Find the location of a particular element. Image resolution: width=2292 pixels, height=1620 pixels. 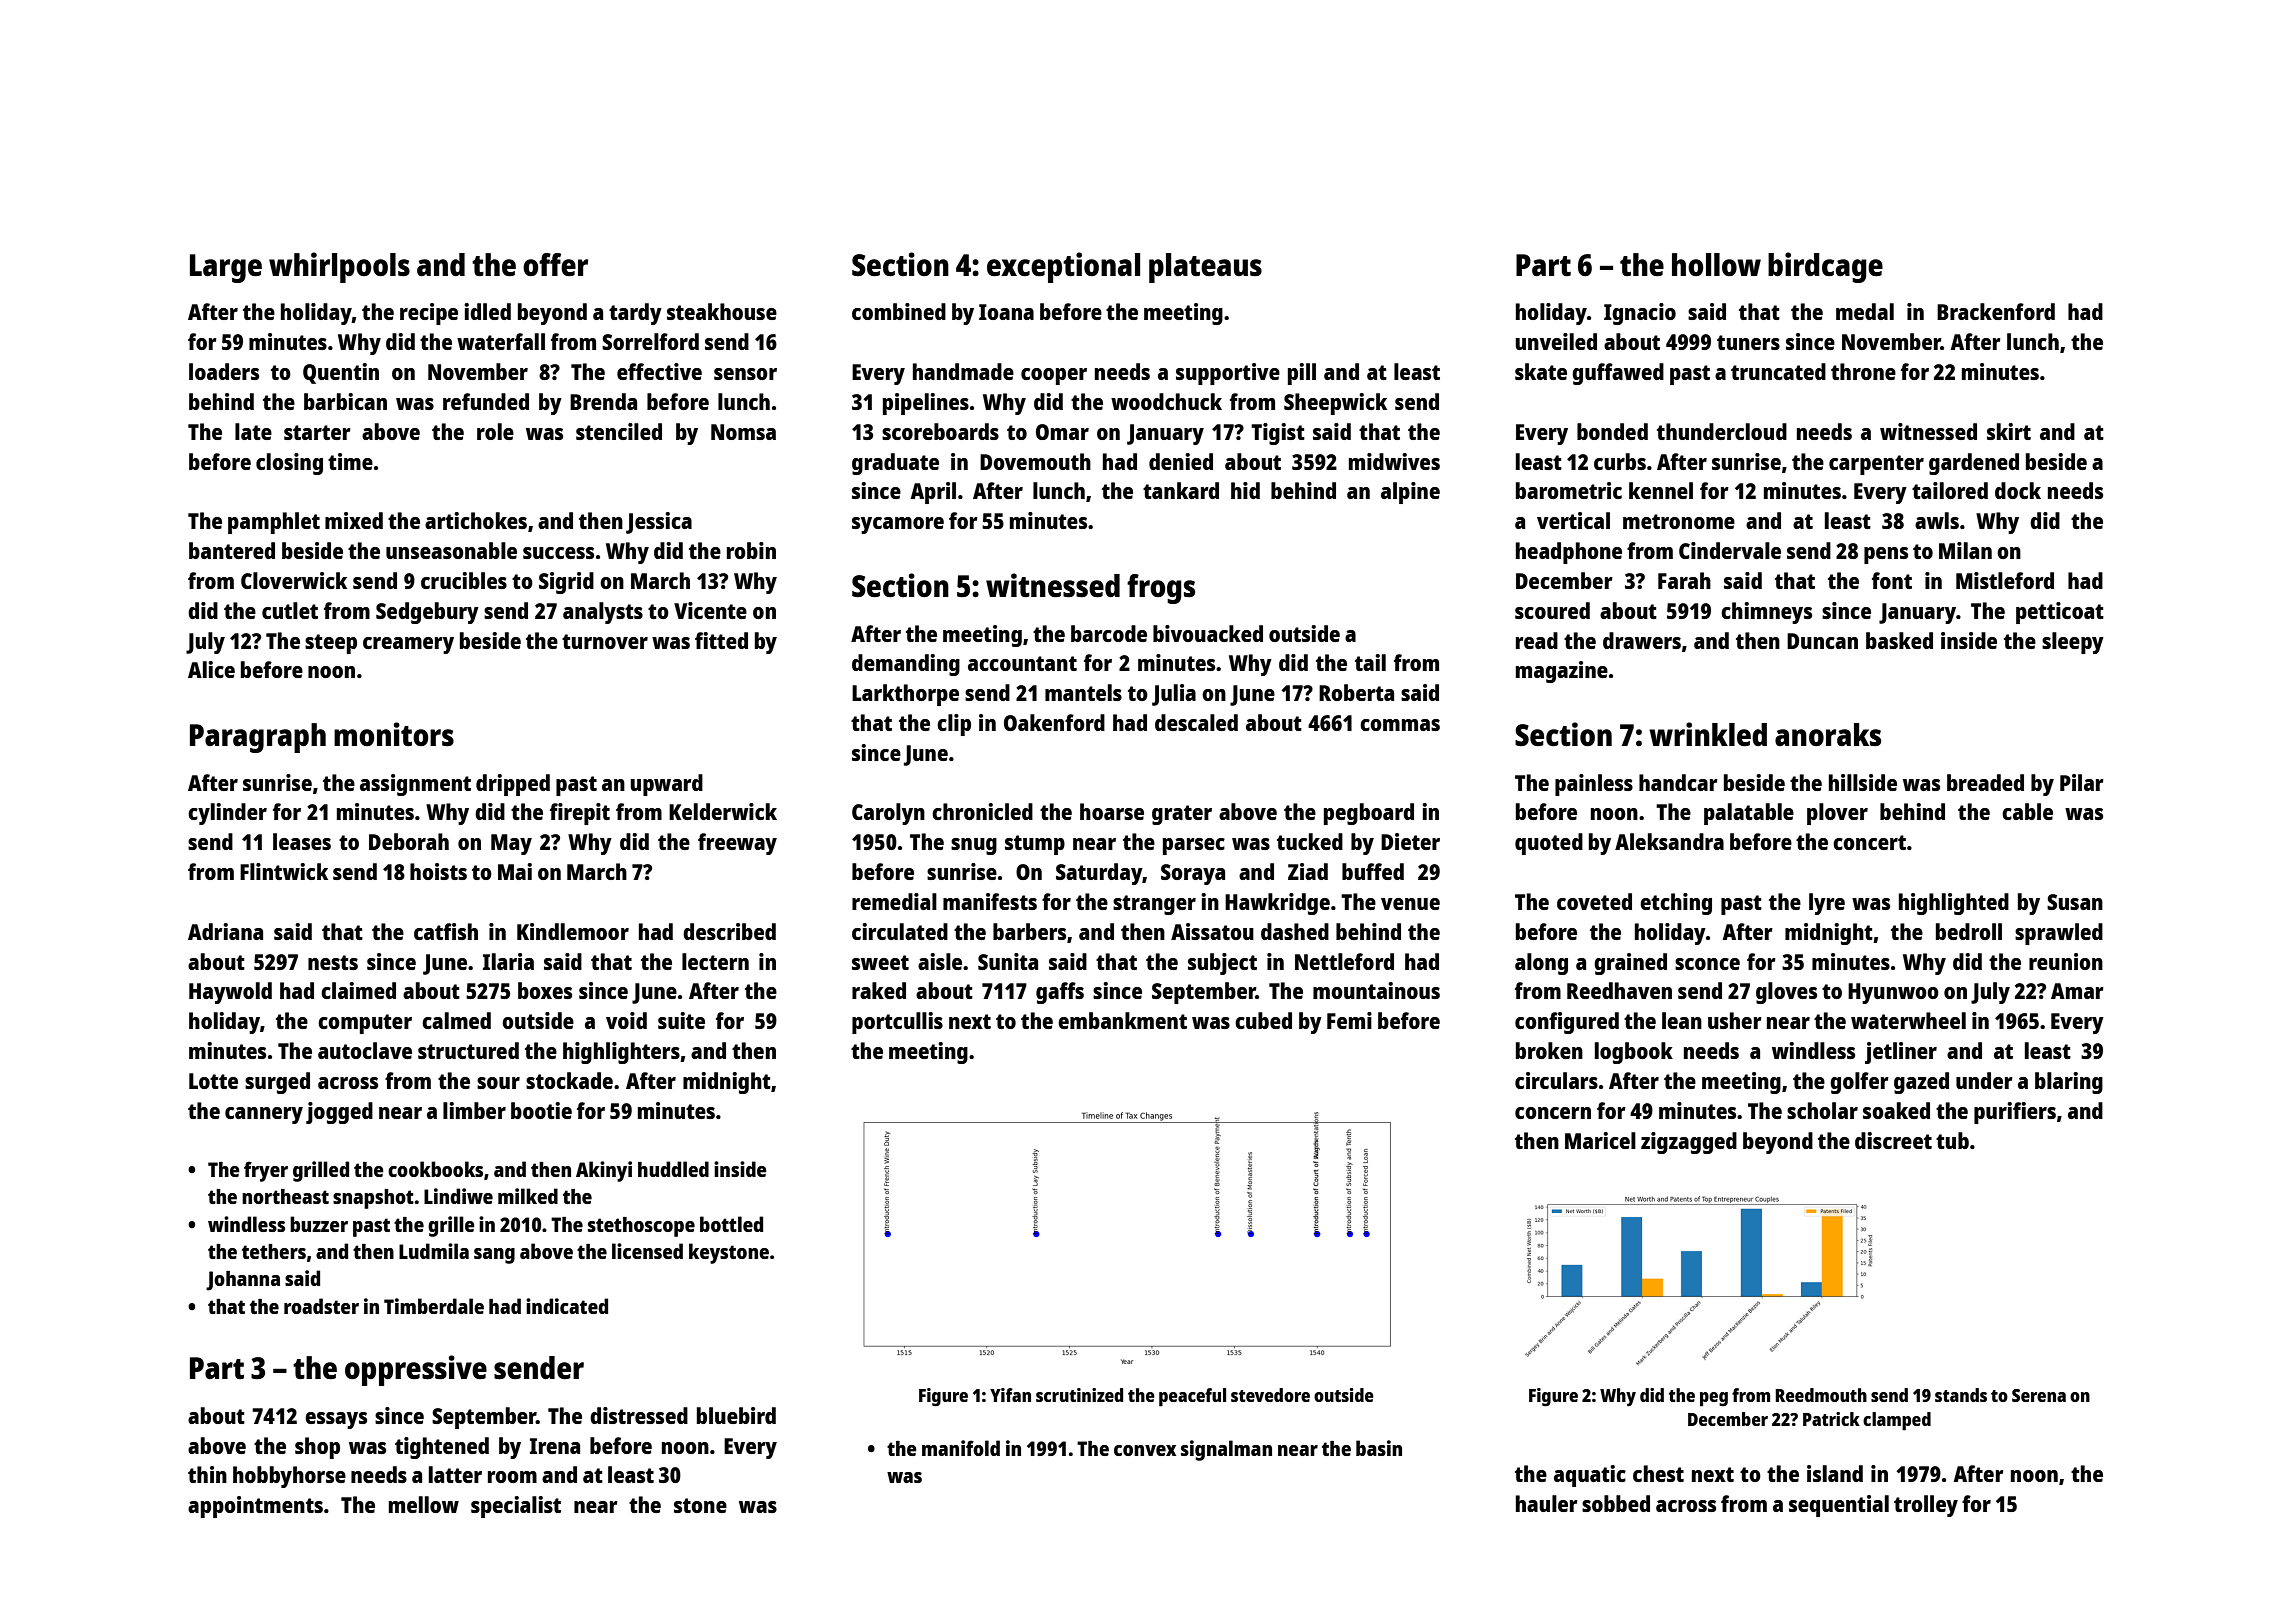

stethoscope is located at coordinates (641, 1227).
